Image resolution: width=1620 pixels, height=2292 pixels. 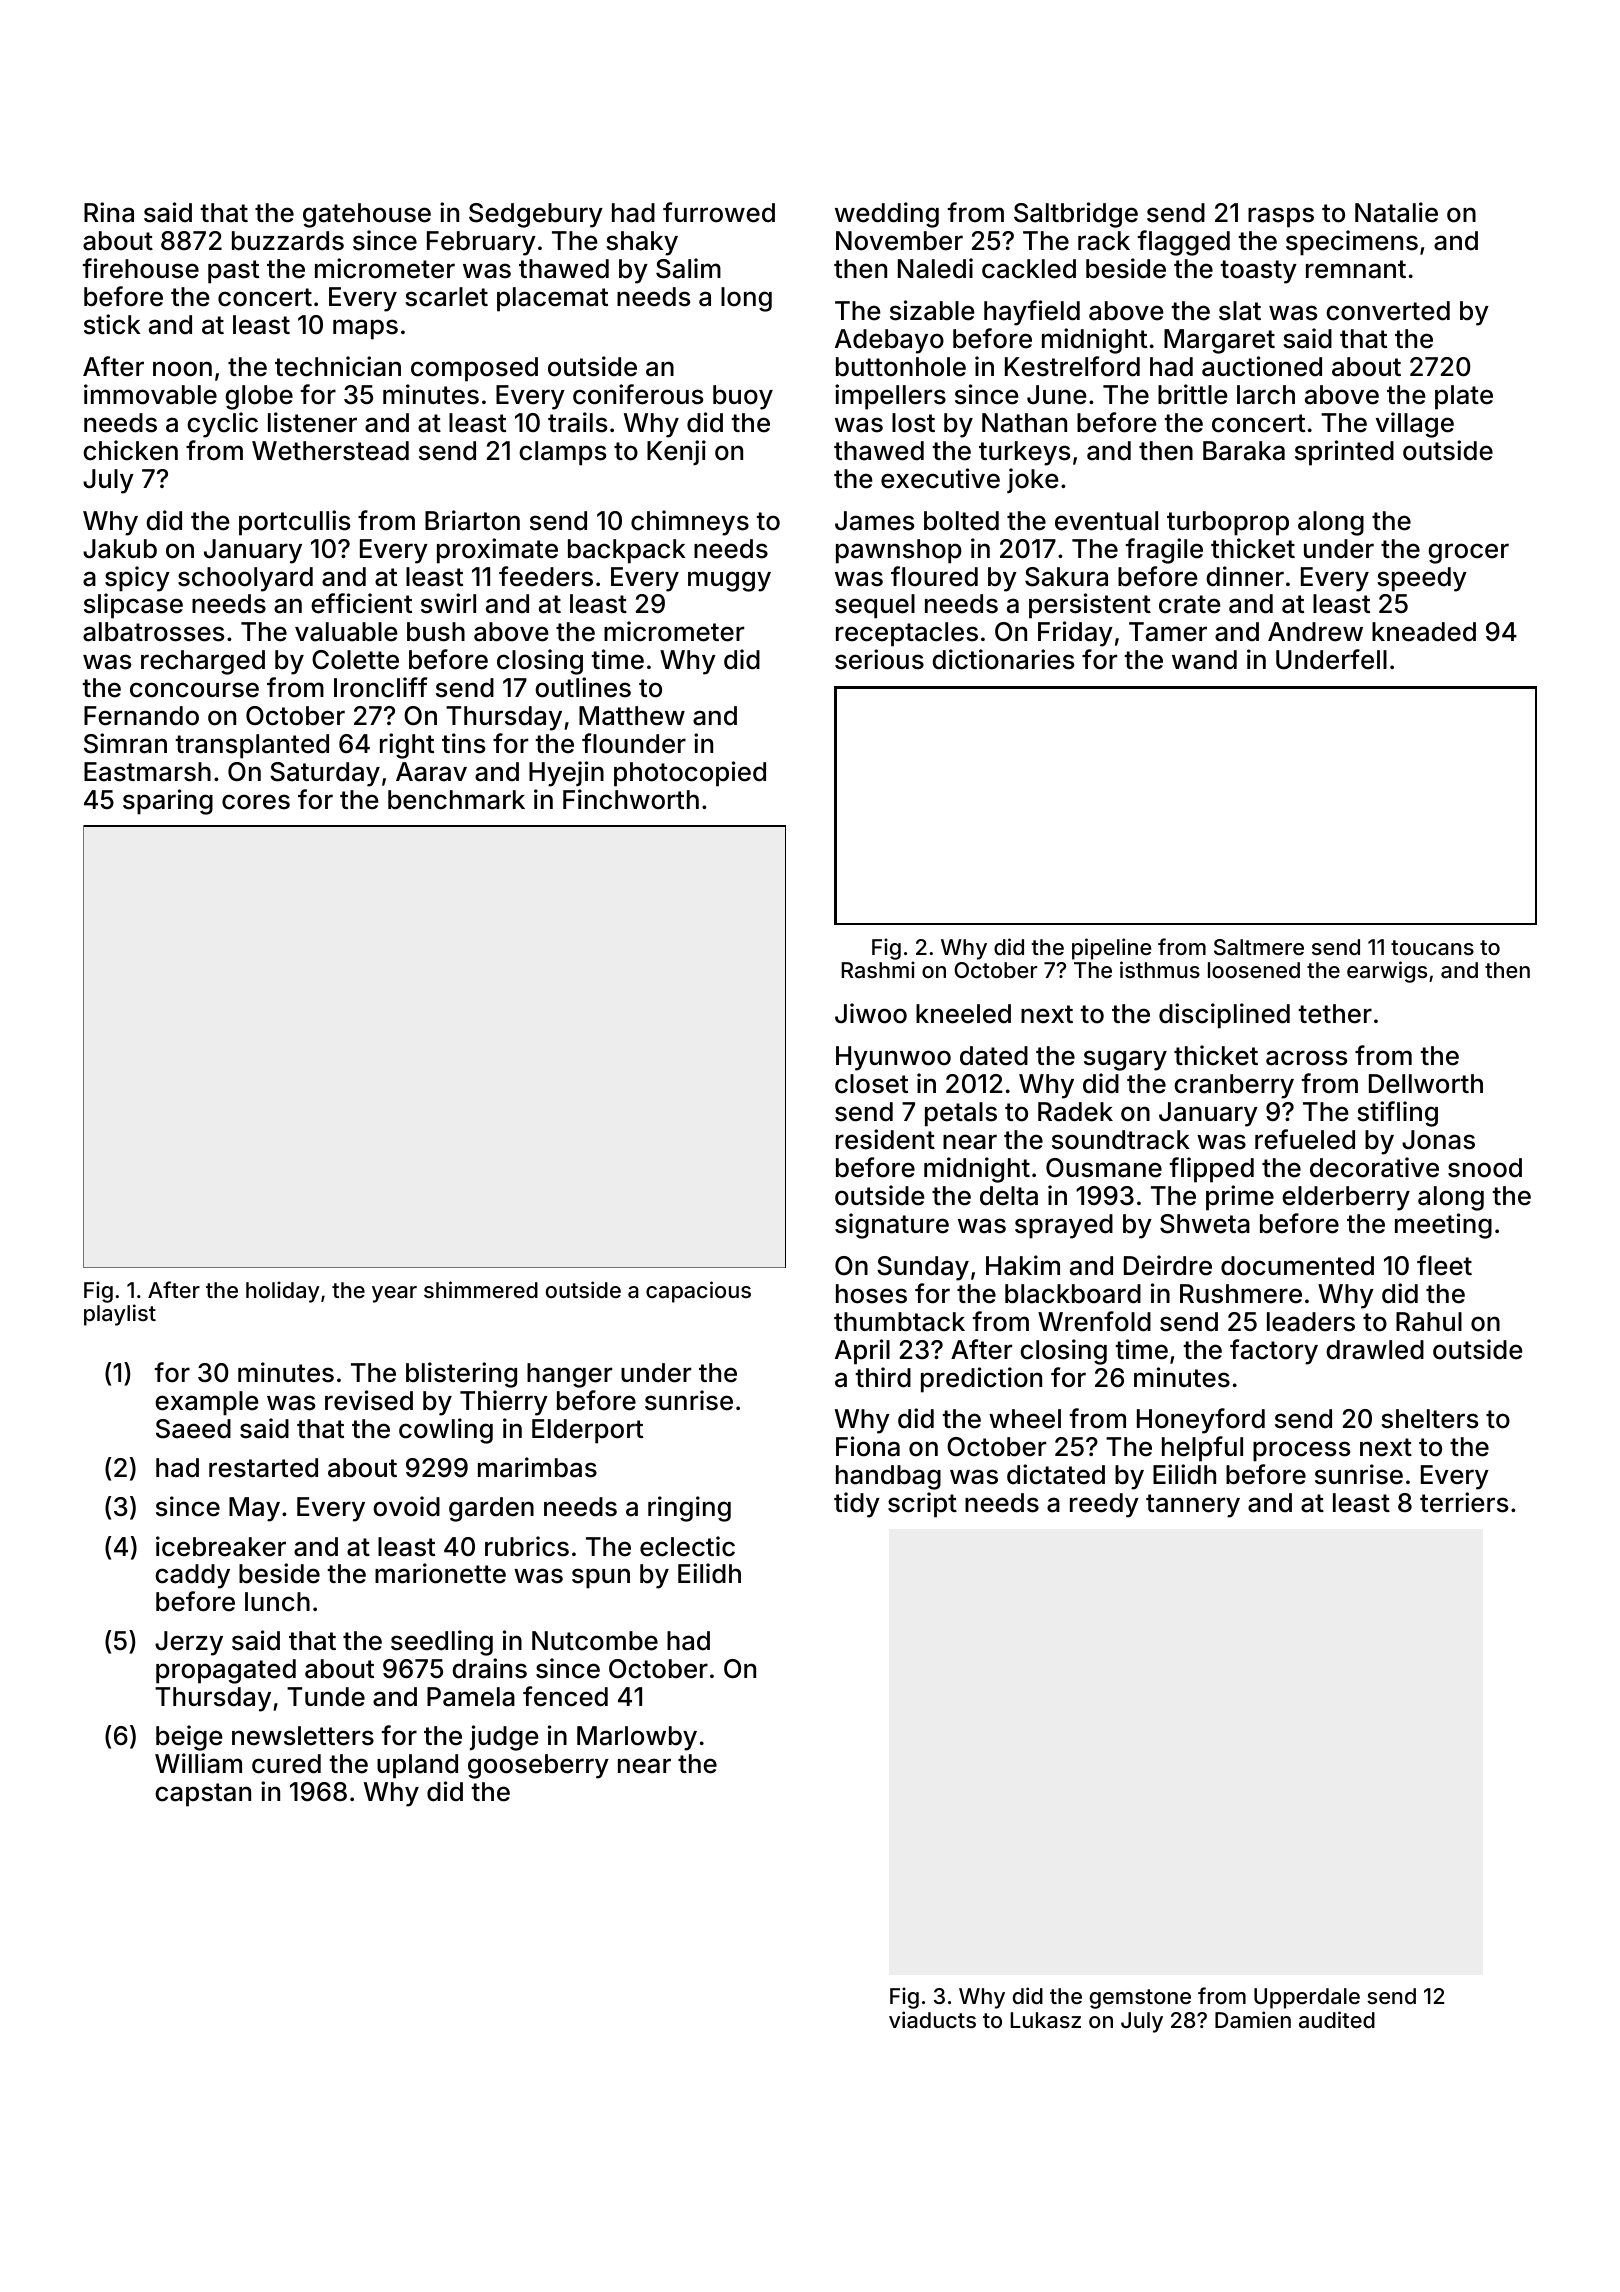 What do you see at coordinates (932, 2020) in the screenshot?
I see `viaducts` at bounding box center [932, 2020].
